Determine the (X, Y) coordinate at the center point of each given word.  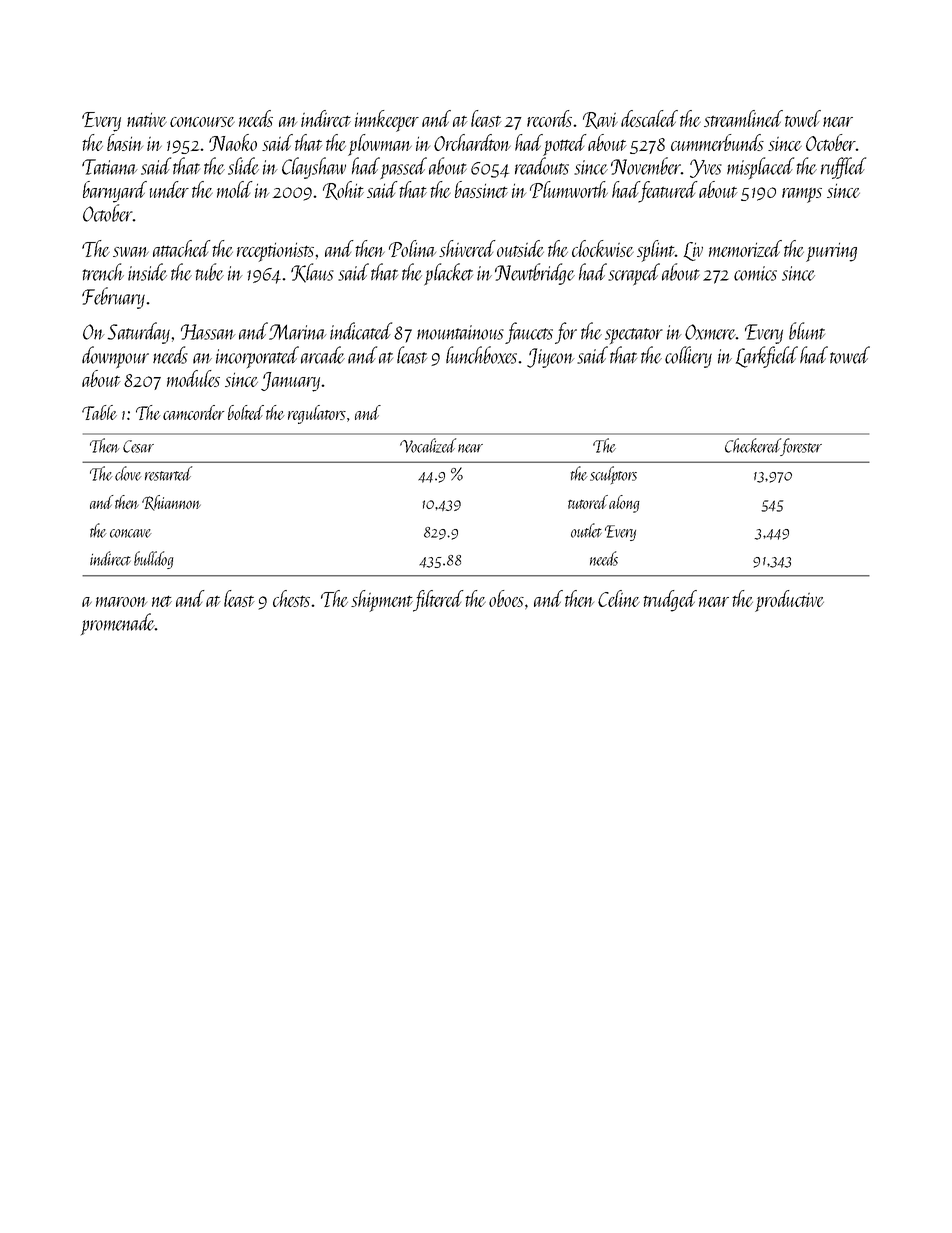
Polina (412, 248)
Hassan (208, 332)
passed (403, 168)
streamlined (743, 118)
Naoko (233, 142)
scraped (634, 274)
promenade (118, 624)
